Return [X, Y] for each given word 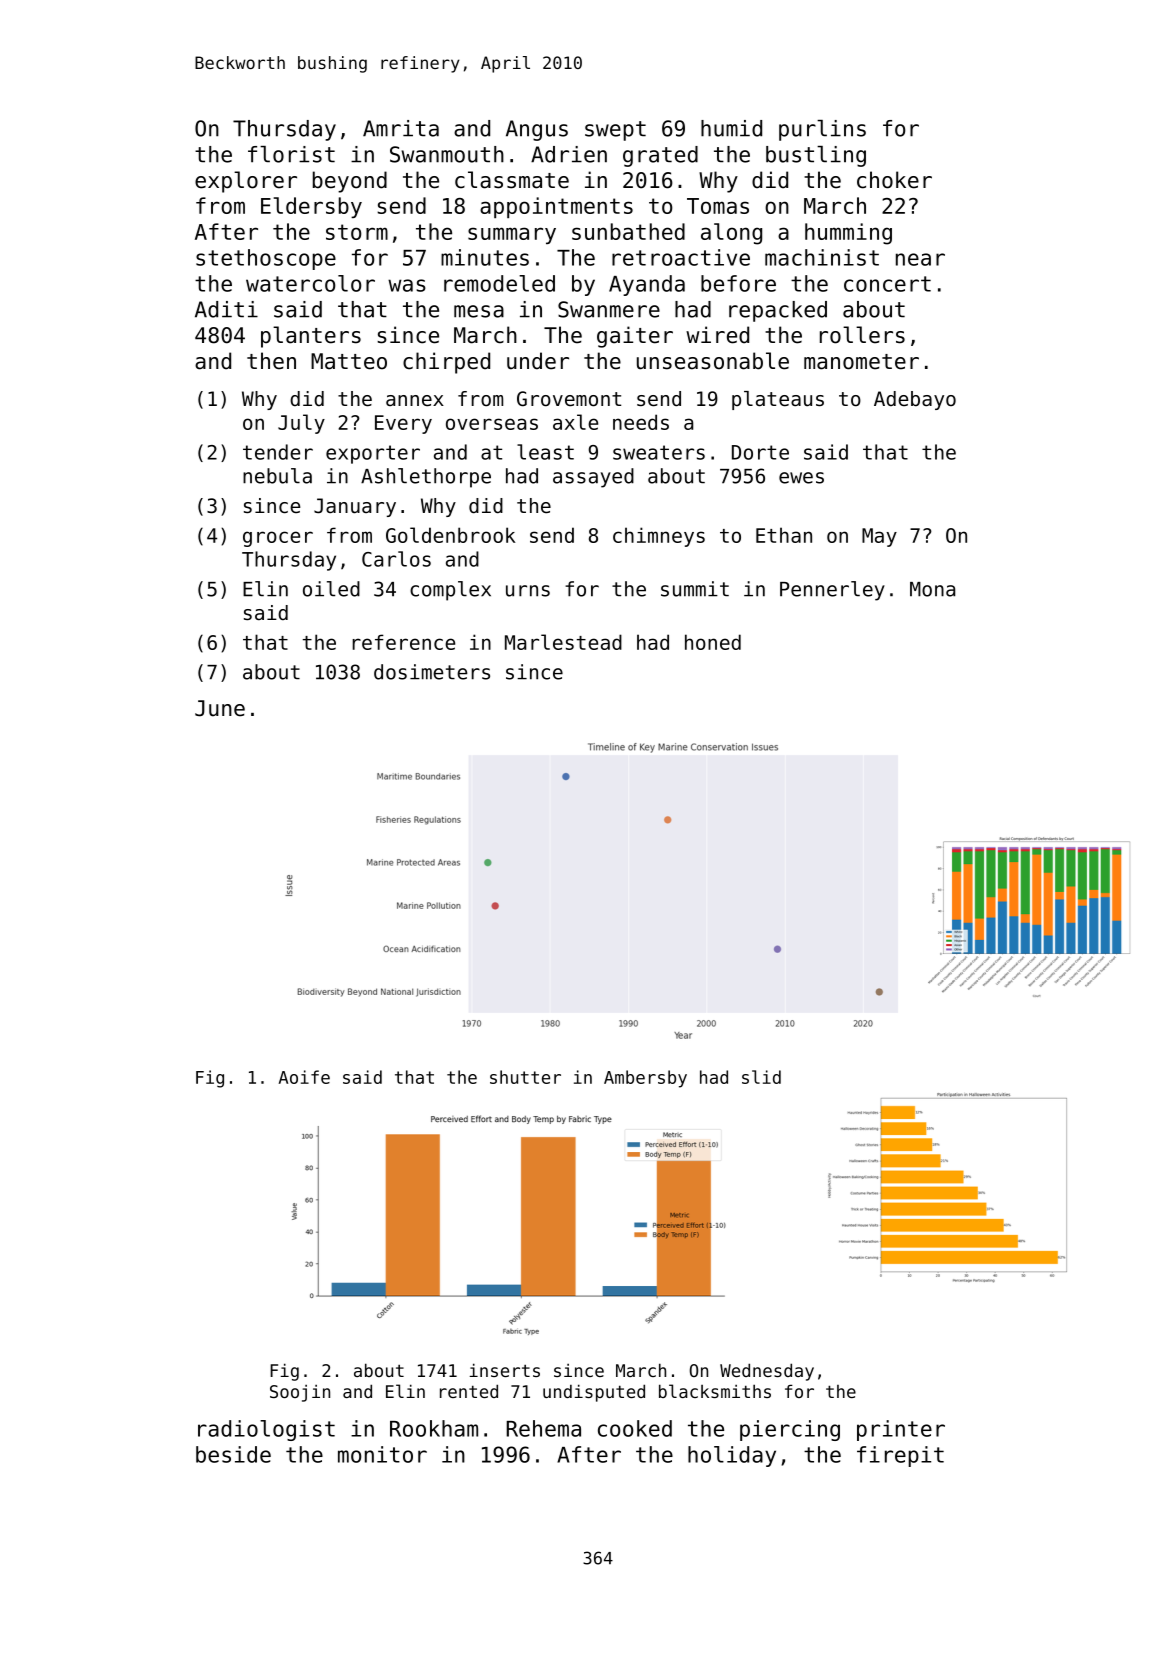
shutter [525, 1077]
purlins [822, 130]
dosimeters [432, 672]
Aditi [226, 309]
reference [403, 642]
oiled [331, 589]
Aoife [304, 1077]
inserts [505, 1370]
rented [469, 1391]
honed [713, 642]
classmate [512, 180]
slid [761, 1077]
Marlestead [563, 642]
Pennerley [832, 591]
